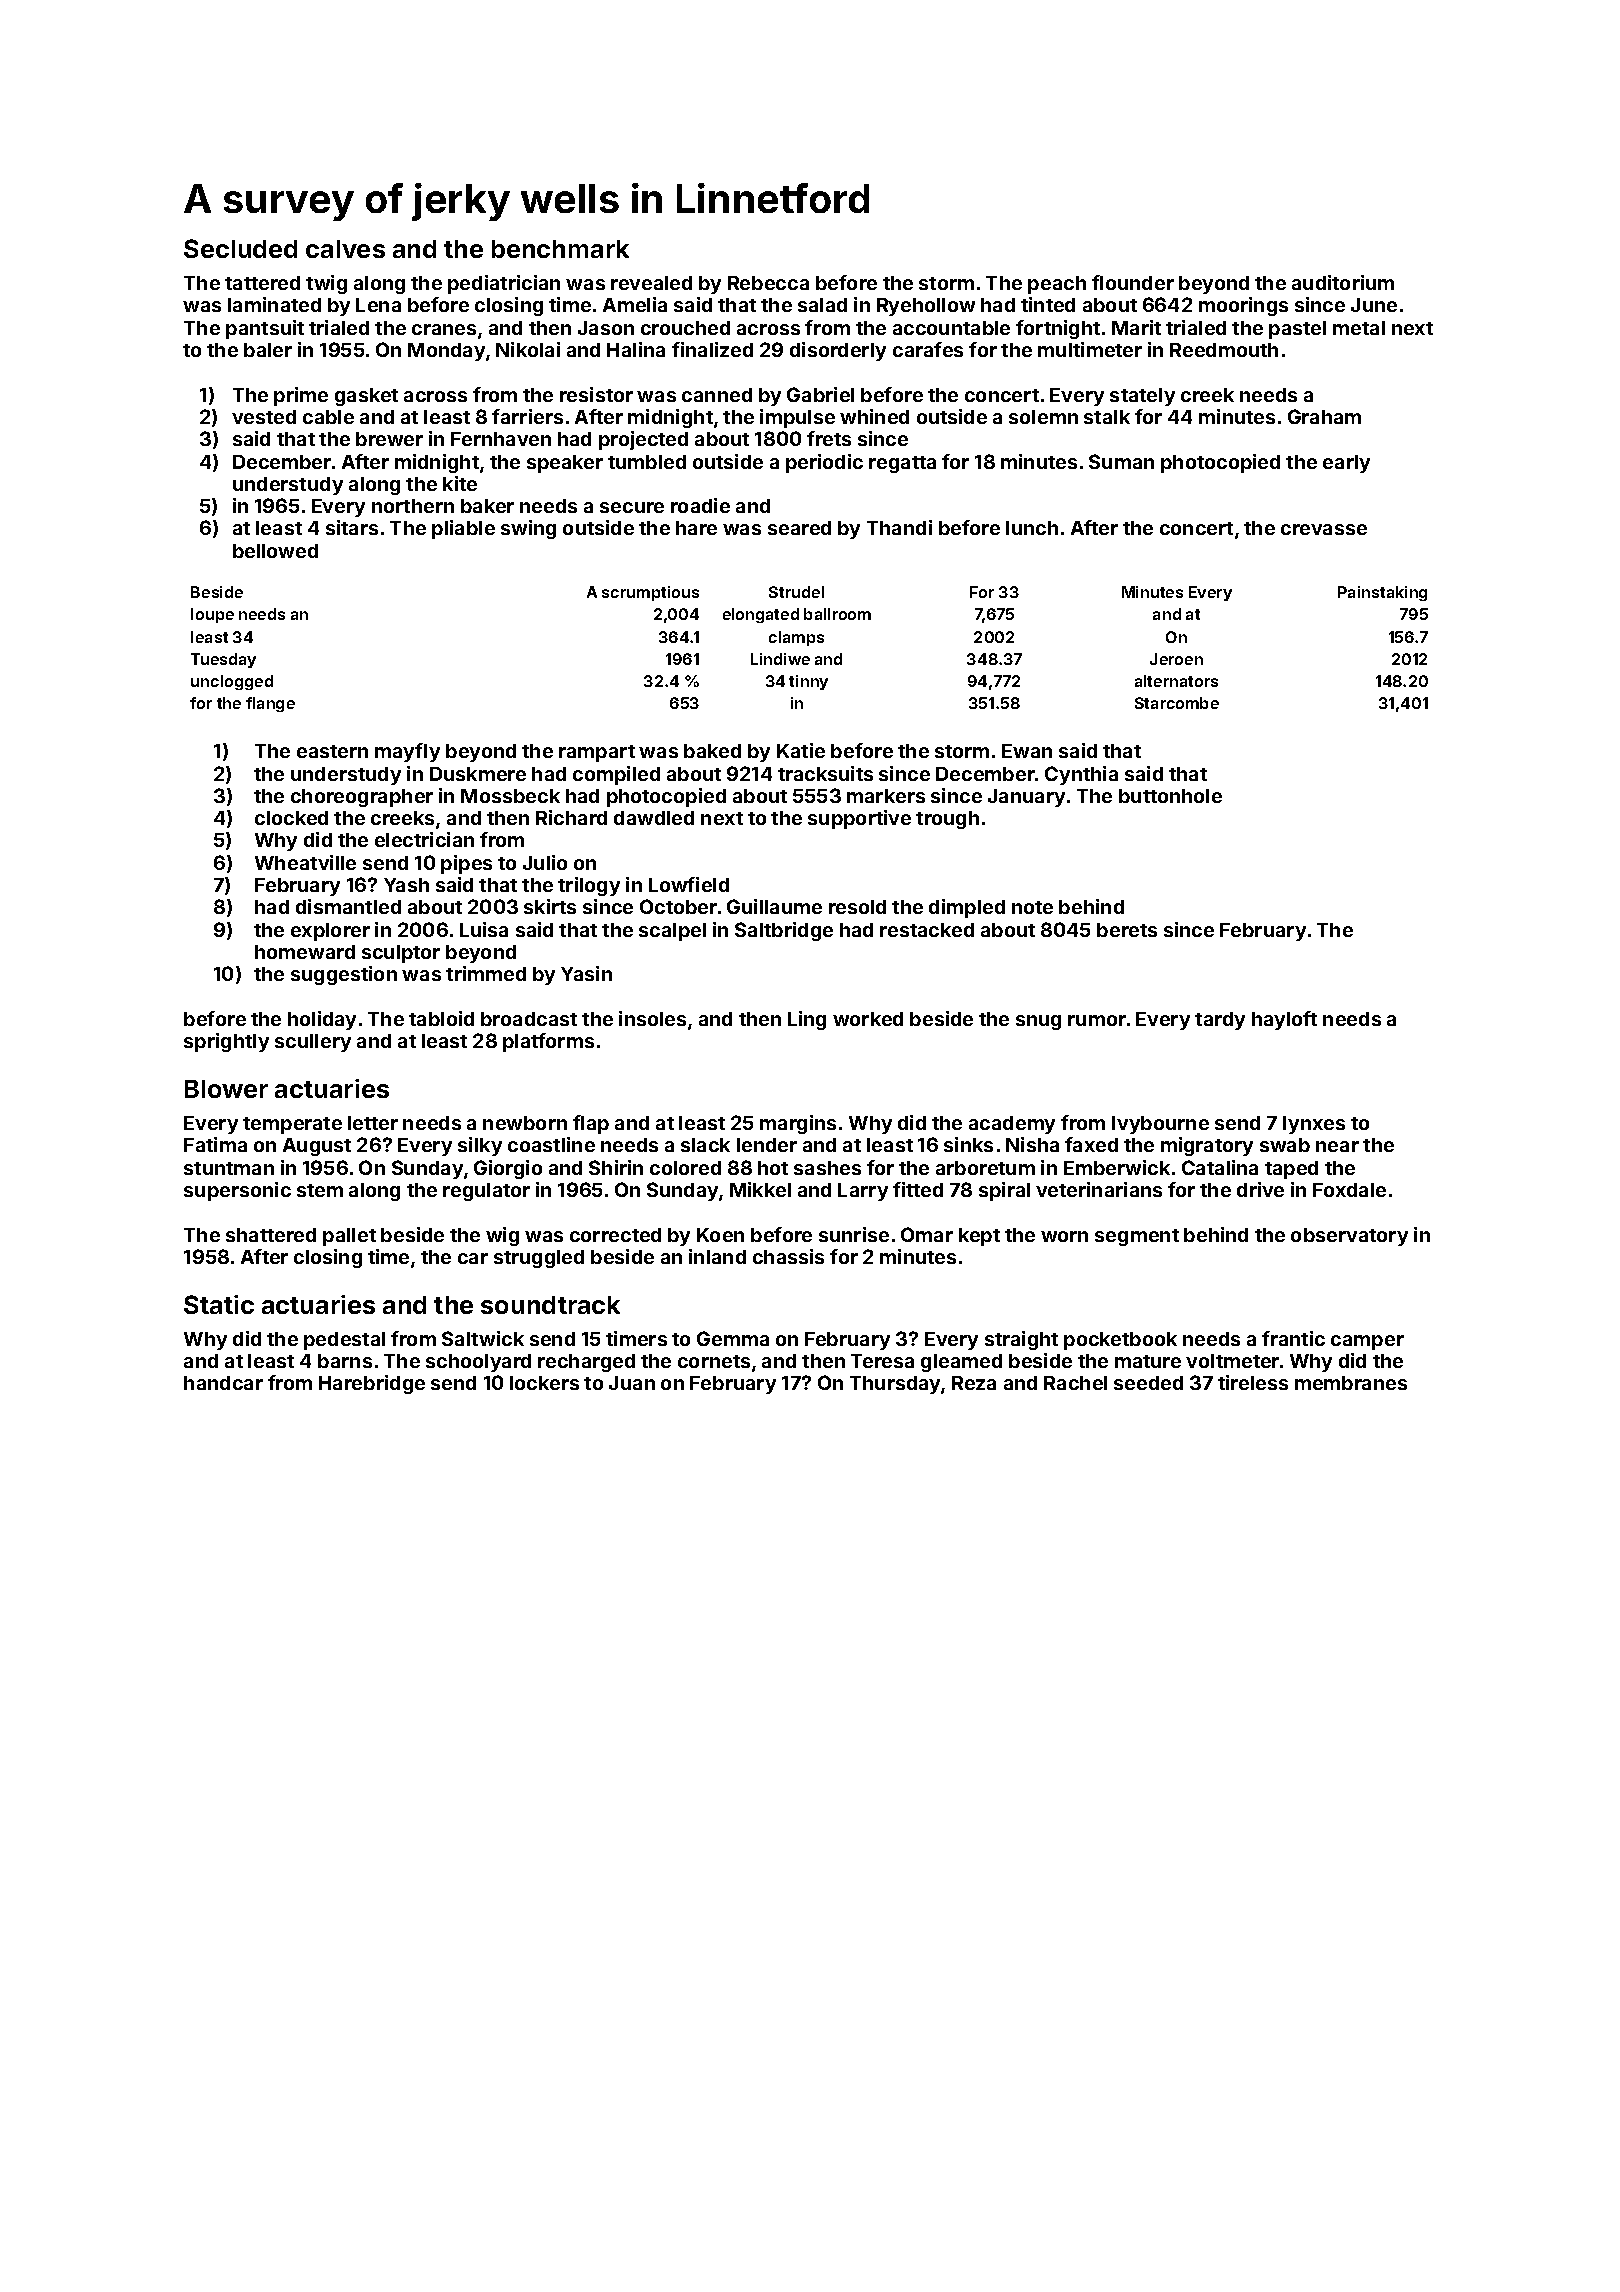 Image resolution: width=1620 pixels, height=2292 pixels. I want to click on Ryehollow, so click(926, 307).
